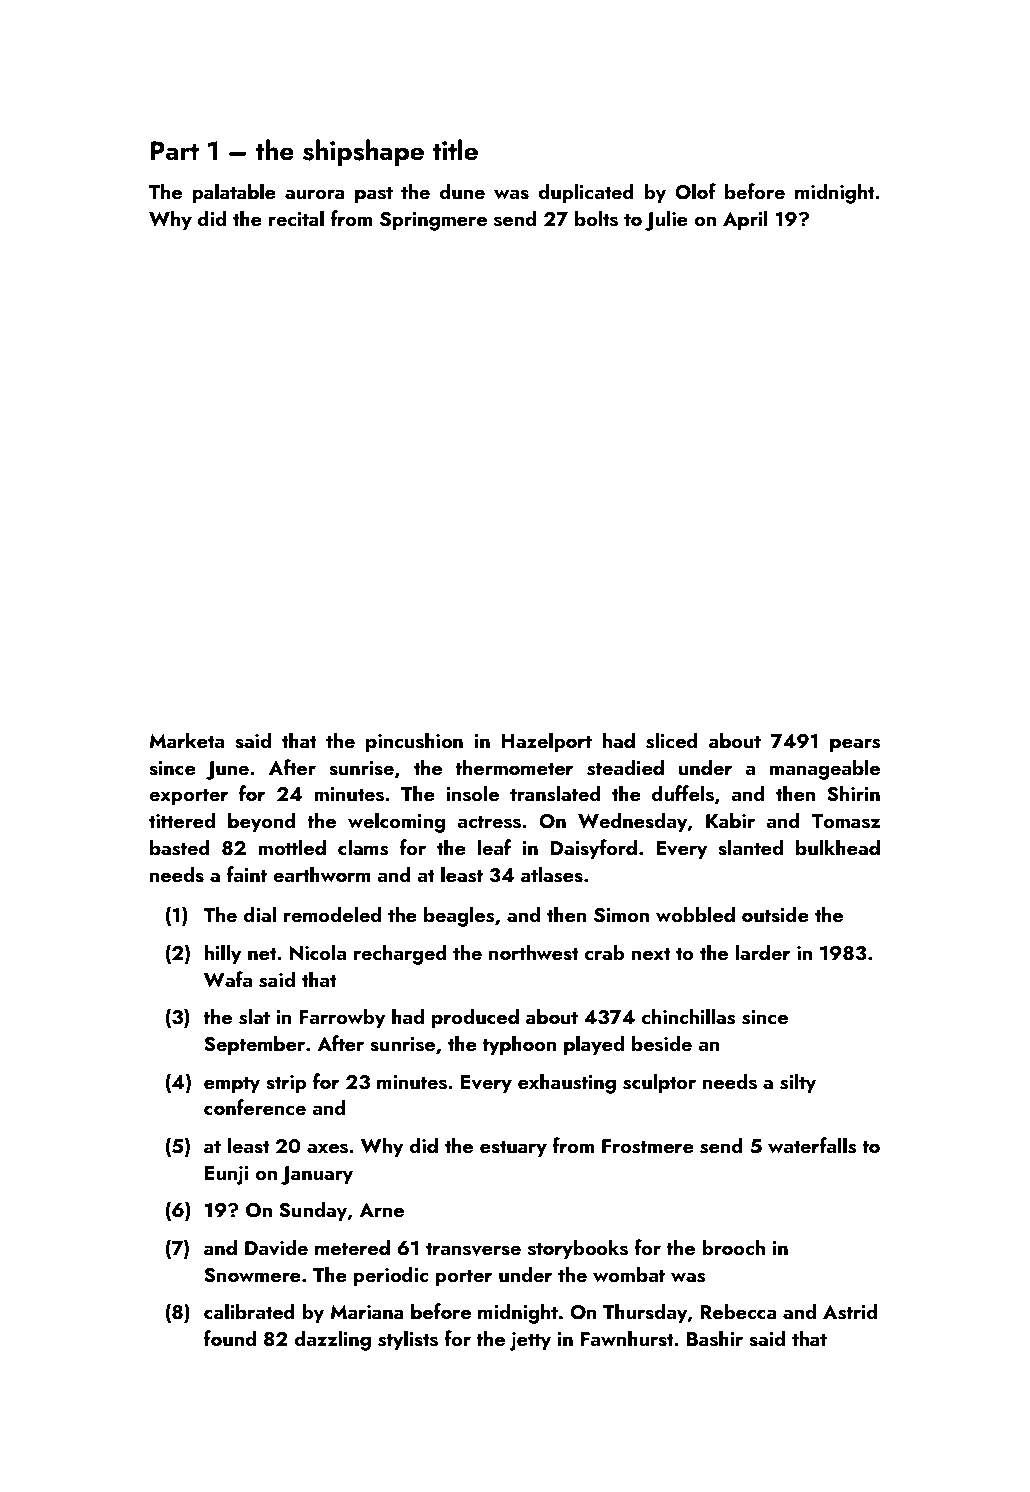  I want to click on pears, so click(855, 745).
